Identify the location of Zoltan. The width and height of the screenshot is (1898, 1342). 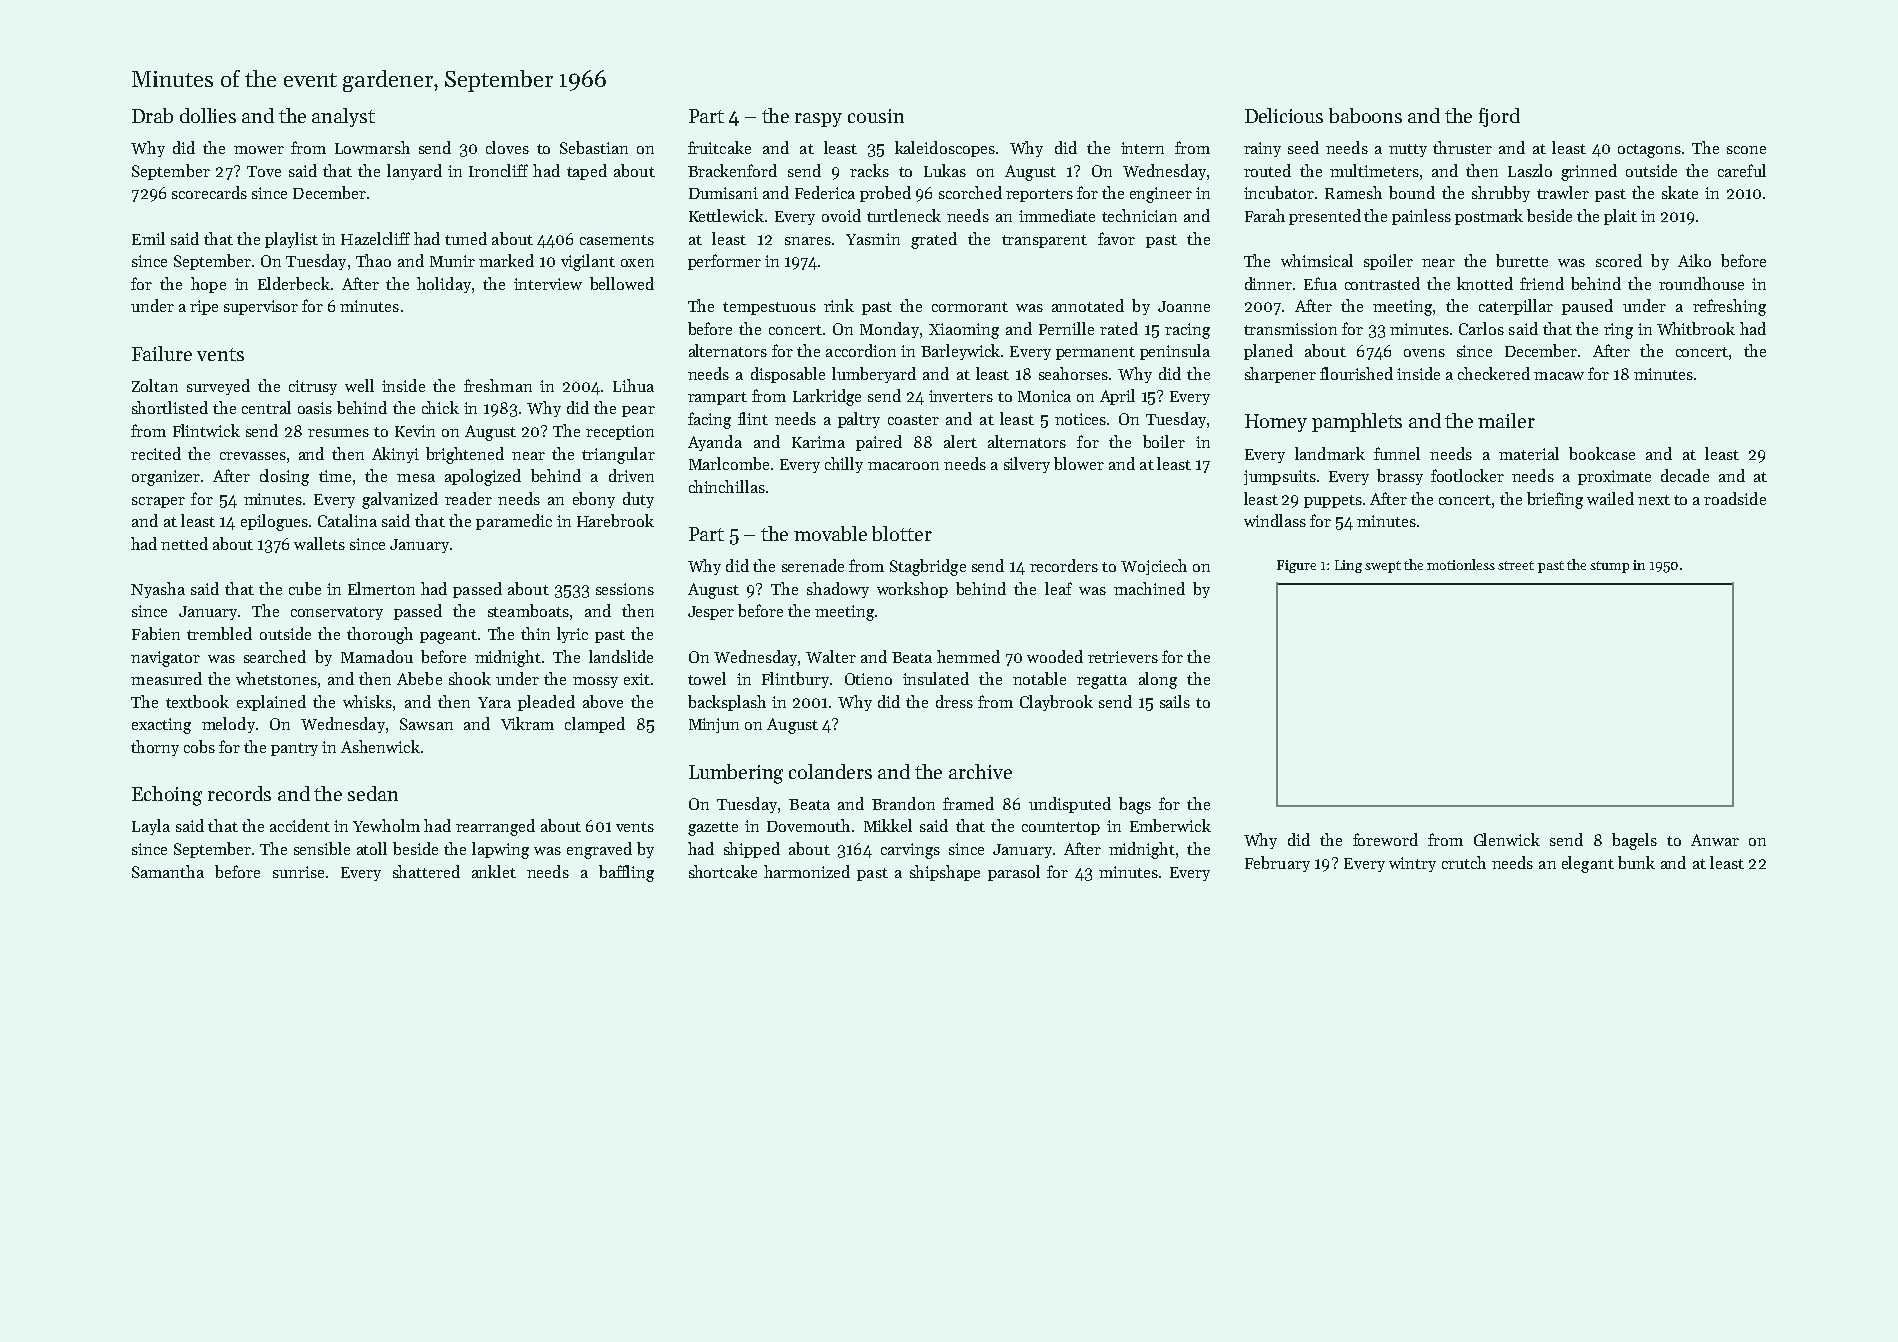
(155, 385).
